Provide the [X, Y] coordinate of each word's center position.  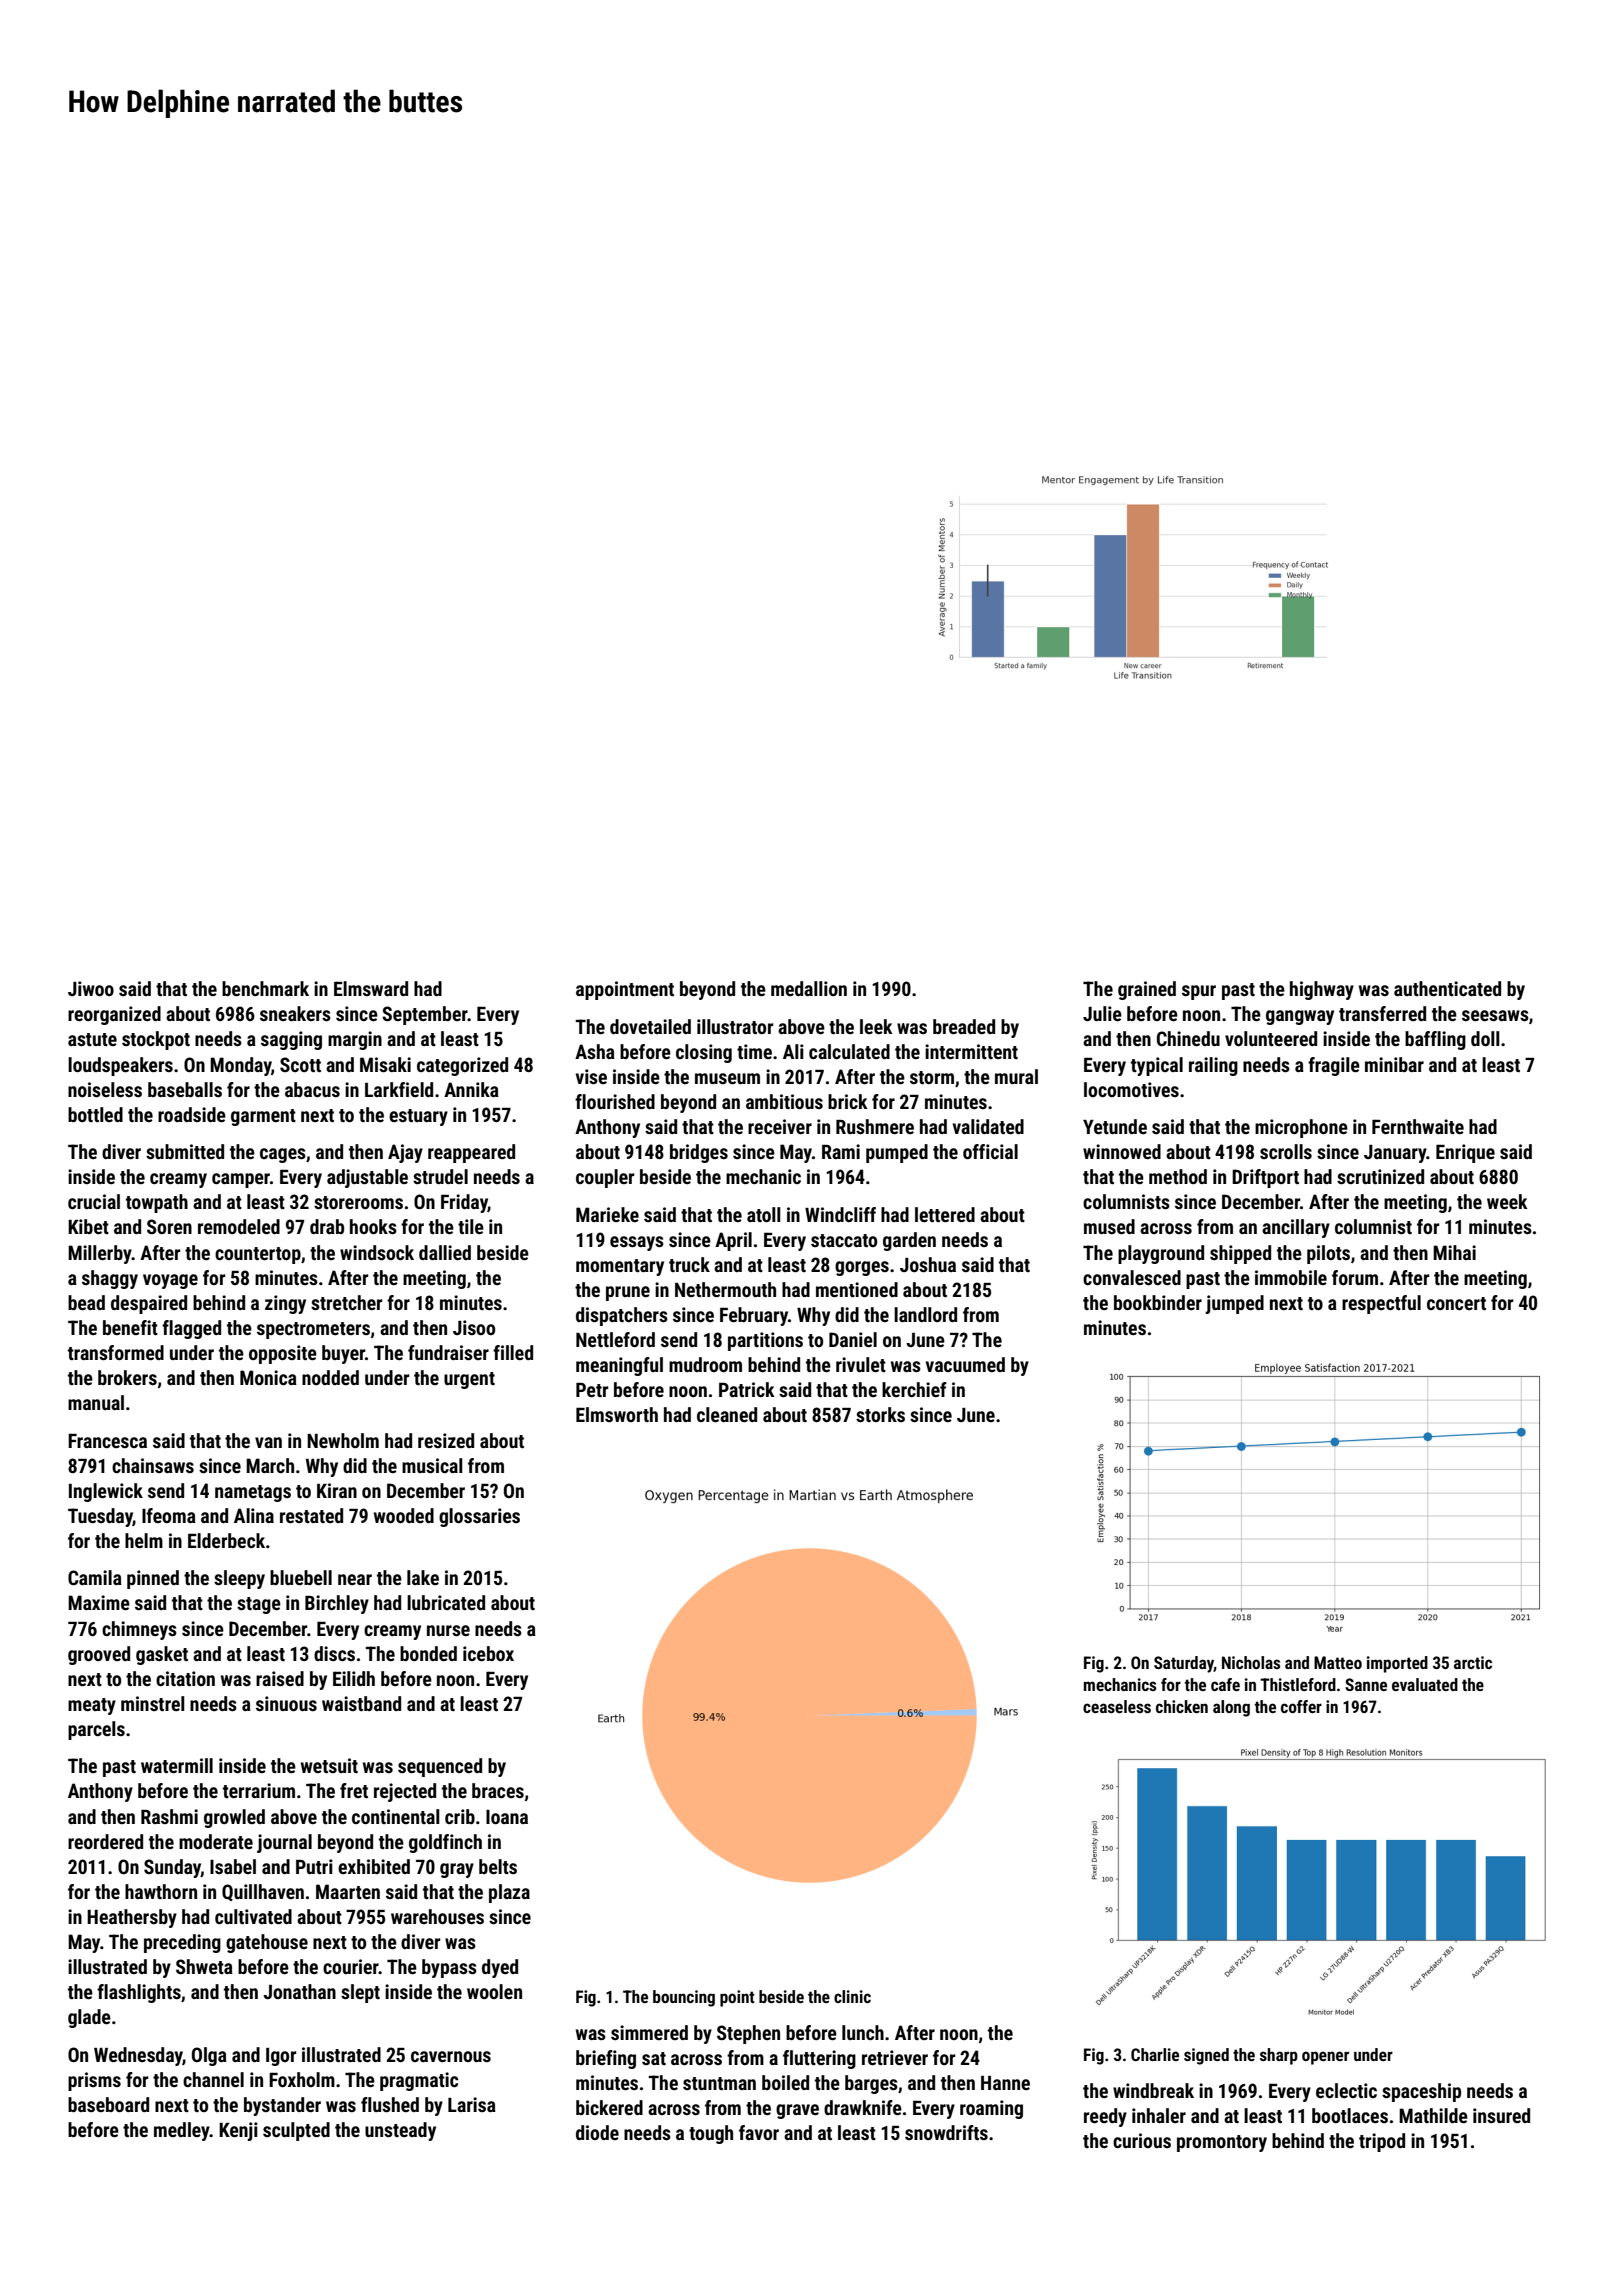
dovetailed [650, 1026]
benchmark [265, 988]
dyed [500, 1968]
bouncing [684, 1998]
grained [1147, 990]
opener [1325, 2058]
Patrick [747, 1389]
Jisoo [474, 1327]
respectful [1381, 1304]
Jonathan [299, 1991]
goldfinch [445, 1843]
